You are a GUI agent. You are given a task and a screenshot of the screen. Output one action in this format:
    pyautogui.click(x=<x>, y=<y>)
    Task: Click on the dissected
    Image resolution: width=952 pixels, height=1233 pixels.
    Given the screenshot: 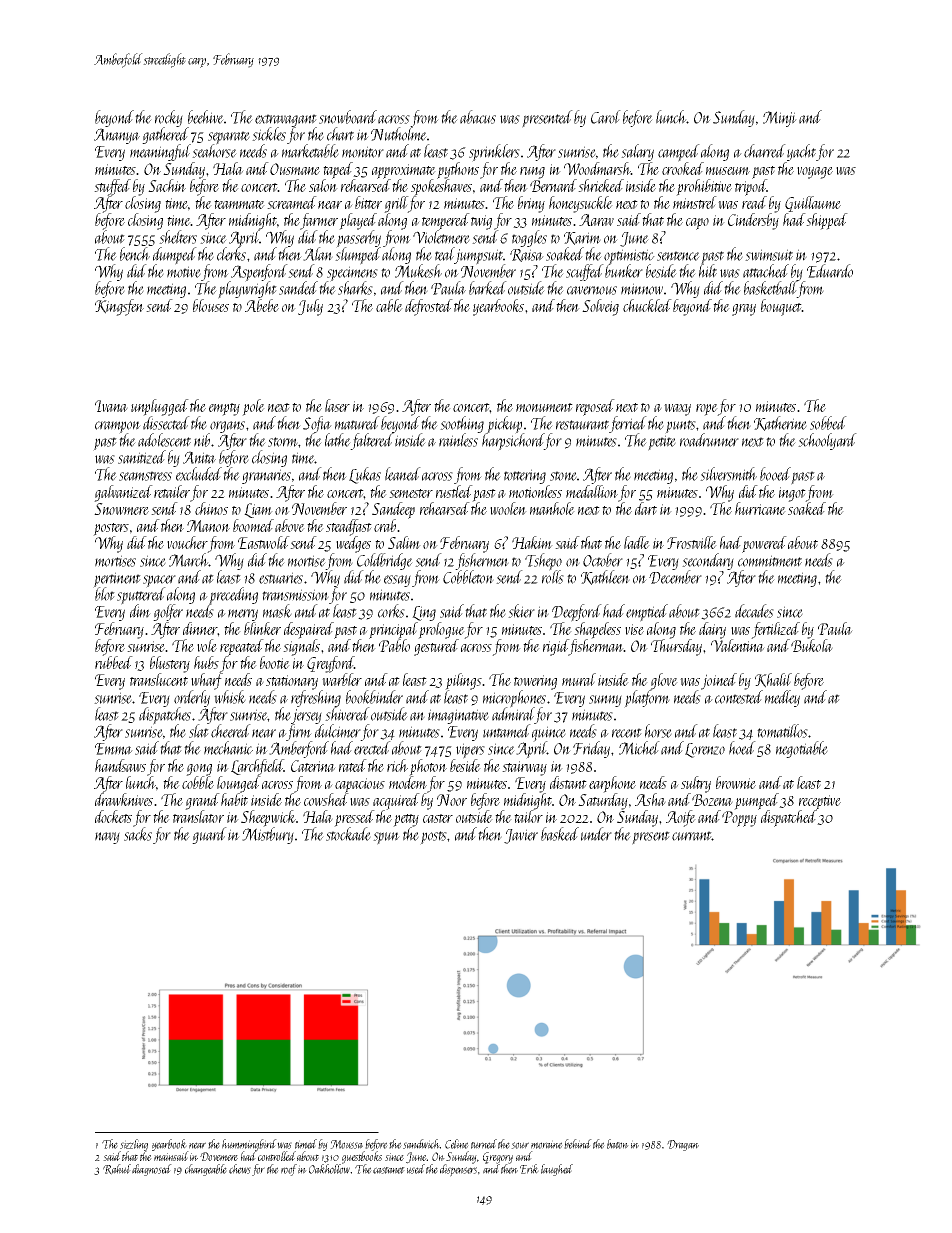 What is the action you would take?
    pyautogui.click(x=166, y=423)
